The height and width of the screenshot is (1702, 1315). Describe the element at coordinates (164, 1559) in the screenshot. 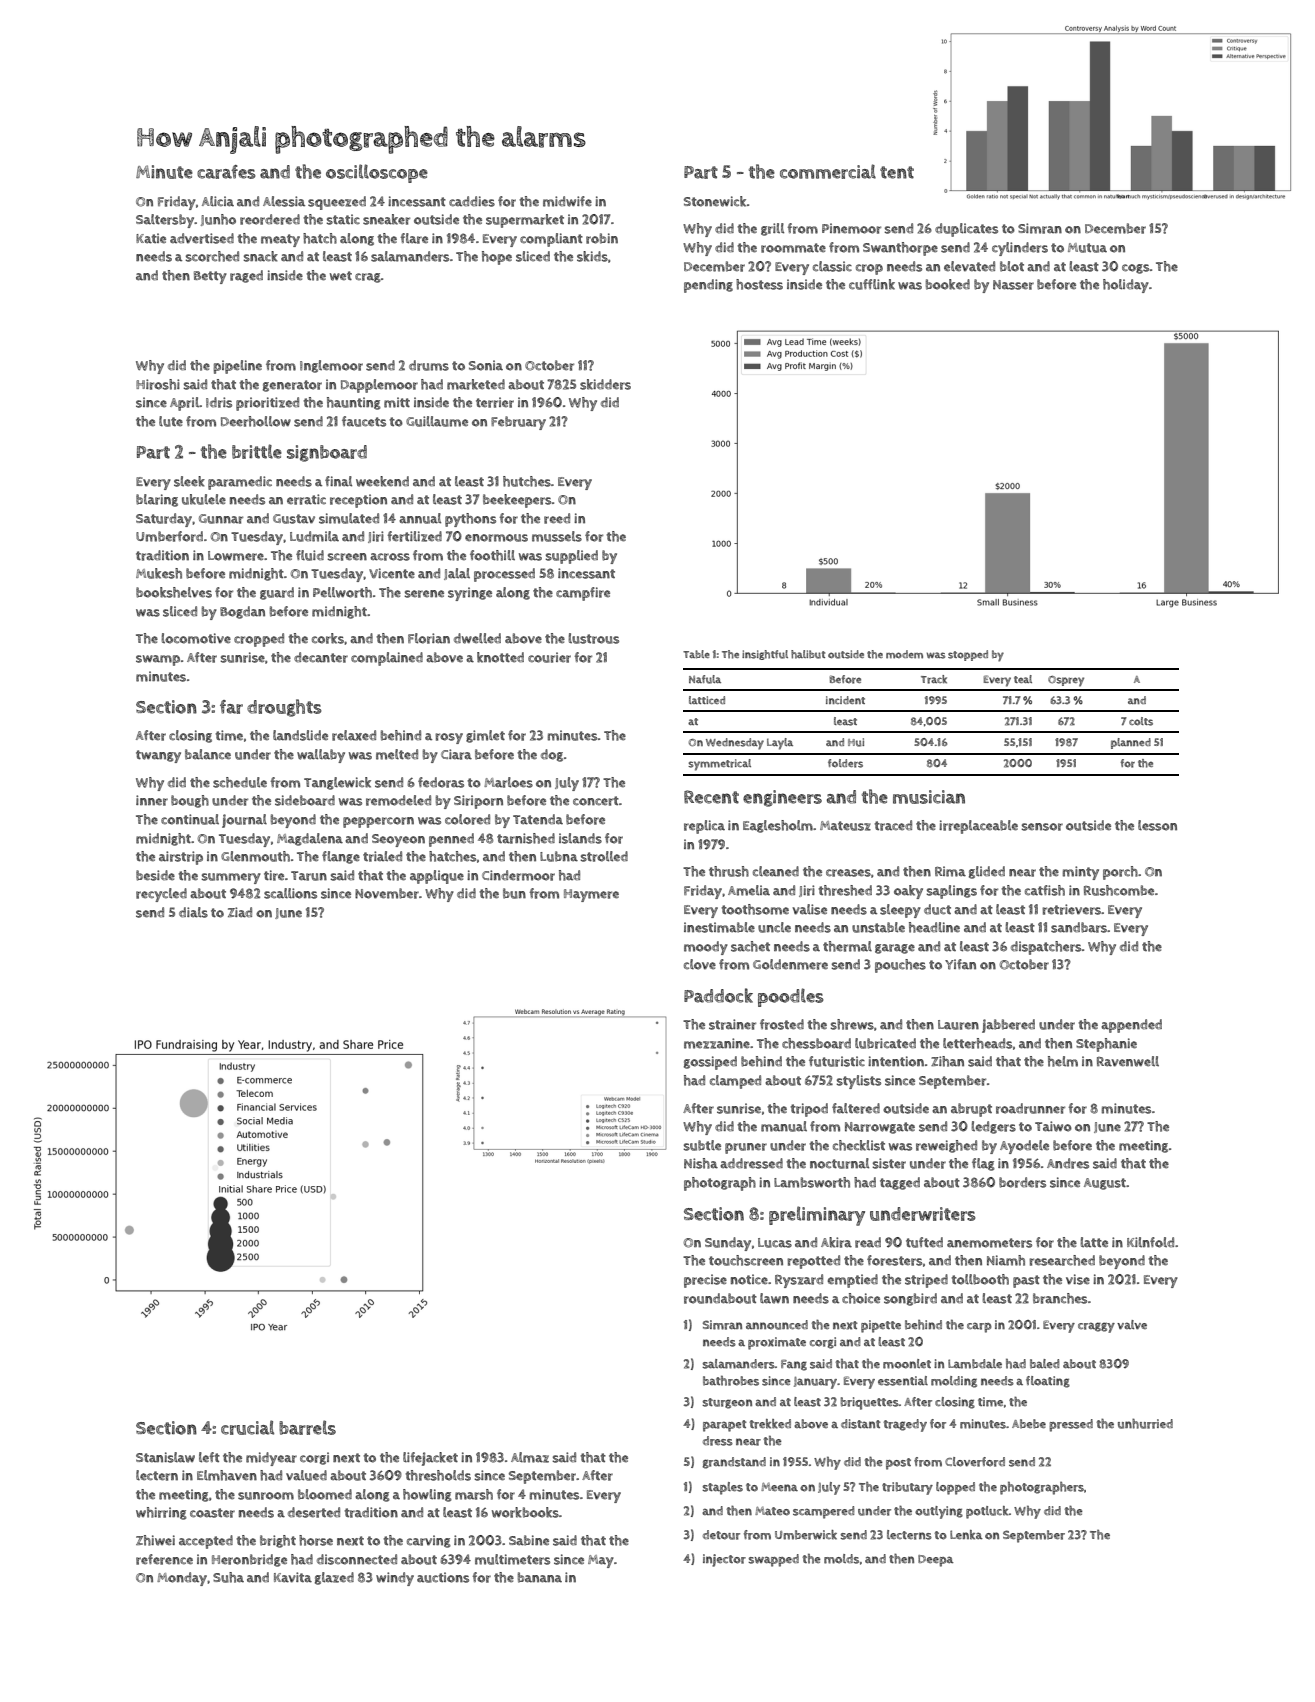

I see `reference` at that location.
